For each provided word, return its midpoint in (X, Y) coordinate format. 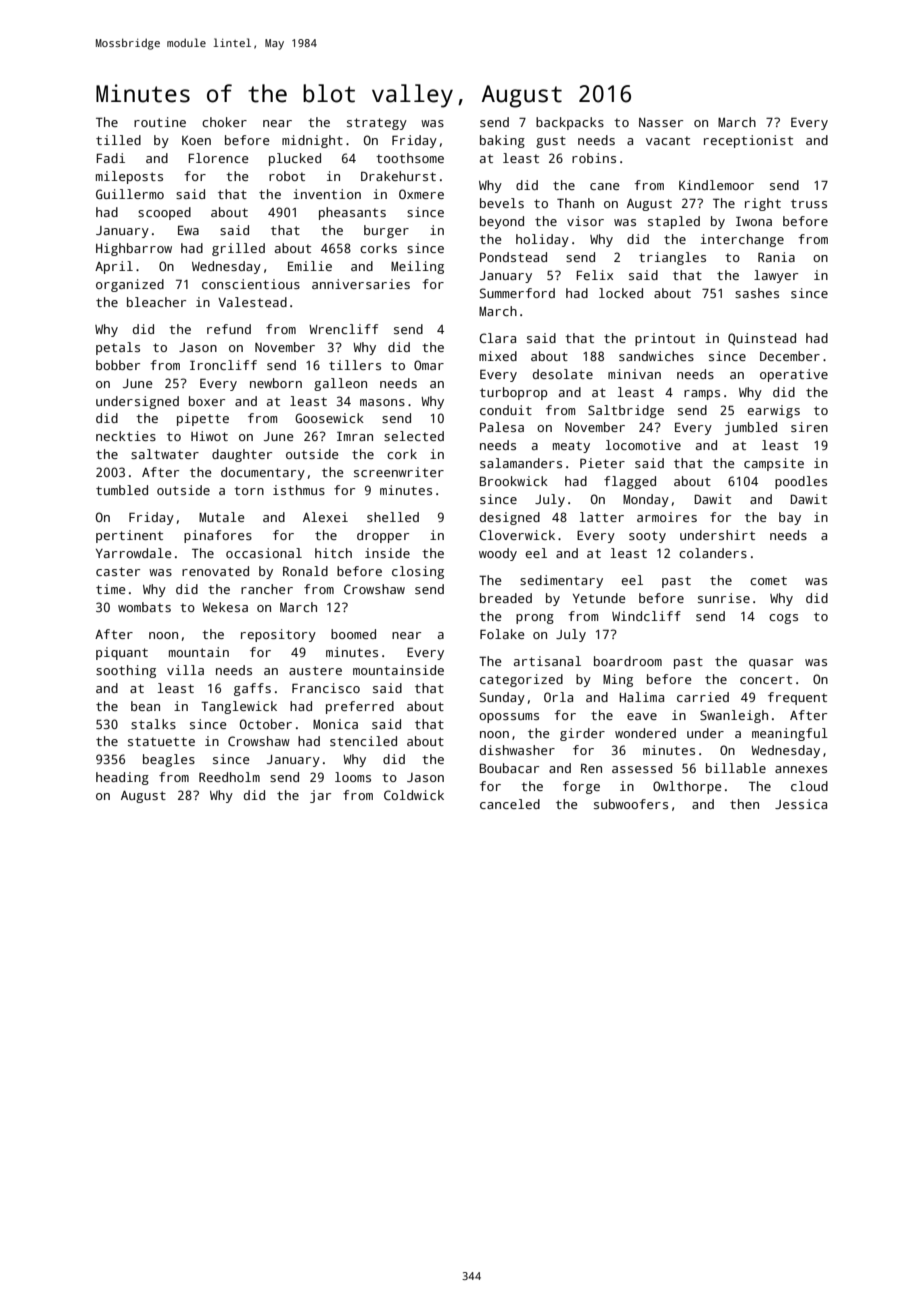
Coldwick (414, 795)
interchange (742, 240)
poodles (801, 482)
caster (118, 571)
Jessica (801, 804)
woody (498, 554)
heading (122, 778)
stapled (674, 222)
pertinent (129, 536)
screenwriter (399, 472)
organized (130, 285)
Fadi (111, 158)
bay (790, 518)
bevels (502, 203)
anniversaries (361, 284)
